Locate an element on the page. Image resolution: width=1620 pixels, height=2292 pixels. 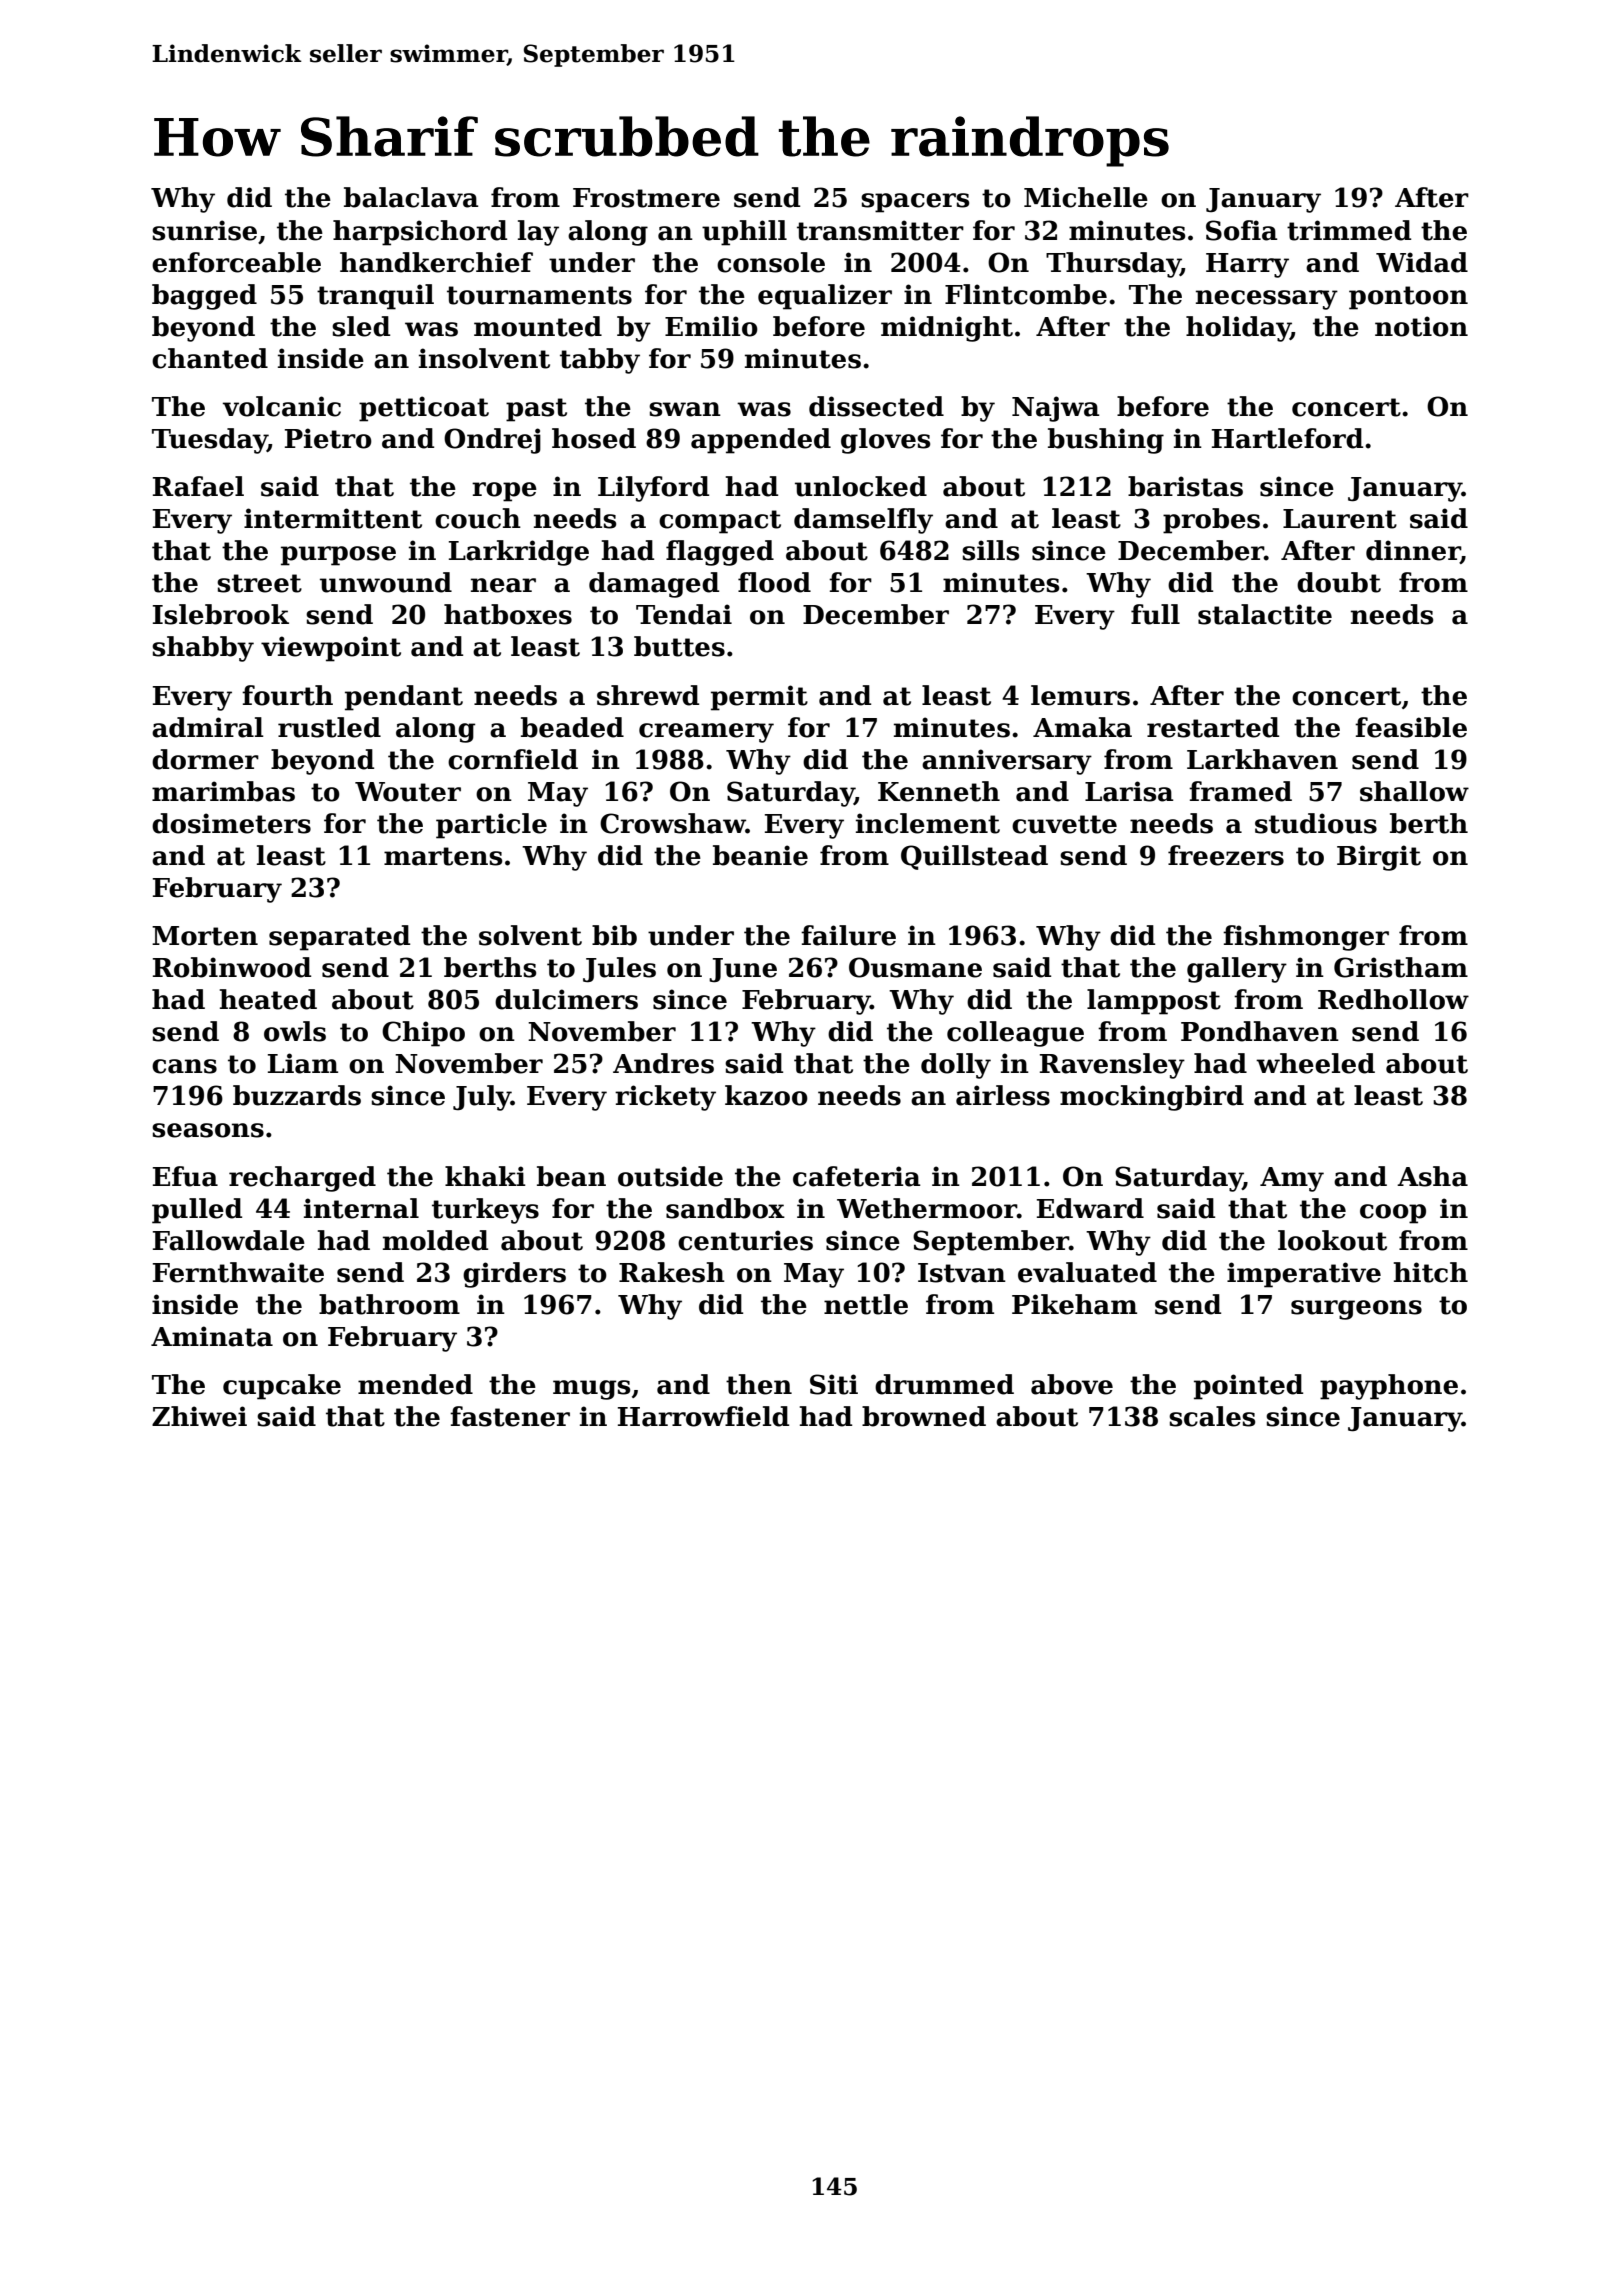
Robinwood is located at coordinates (232, 967).
